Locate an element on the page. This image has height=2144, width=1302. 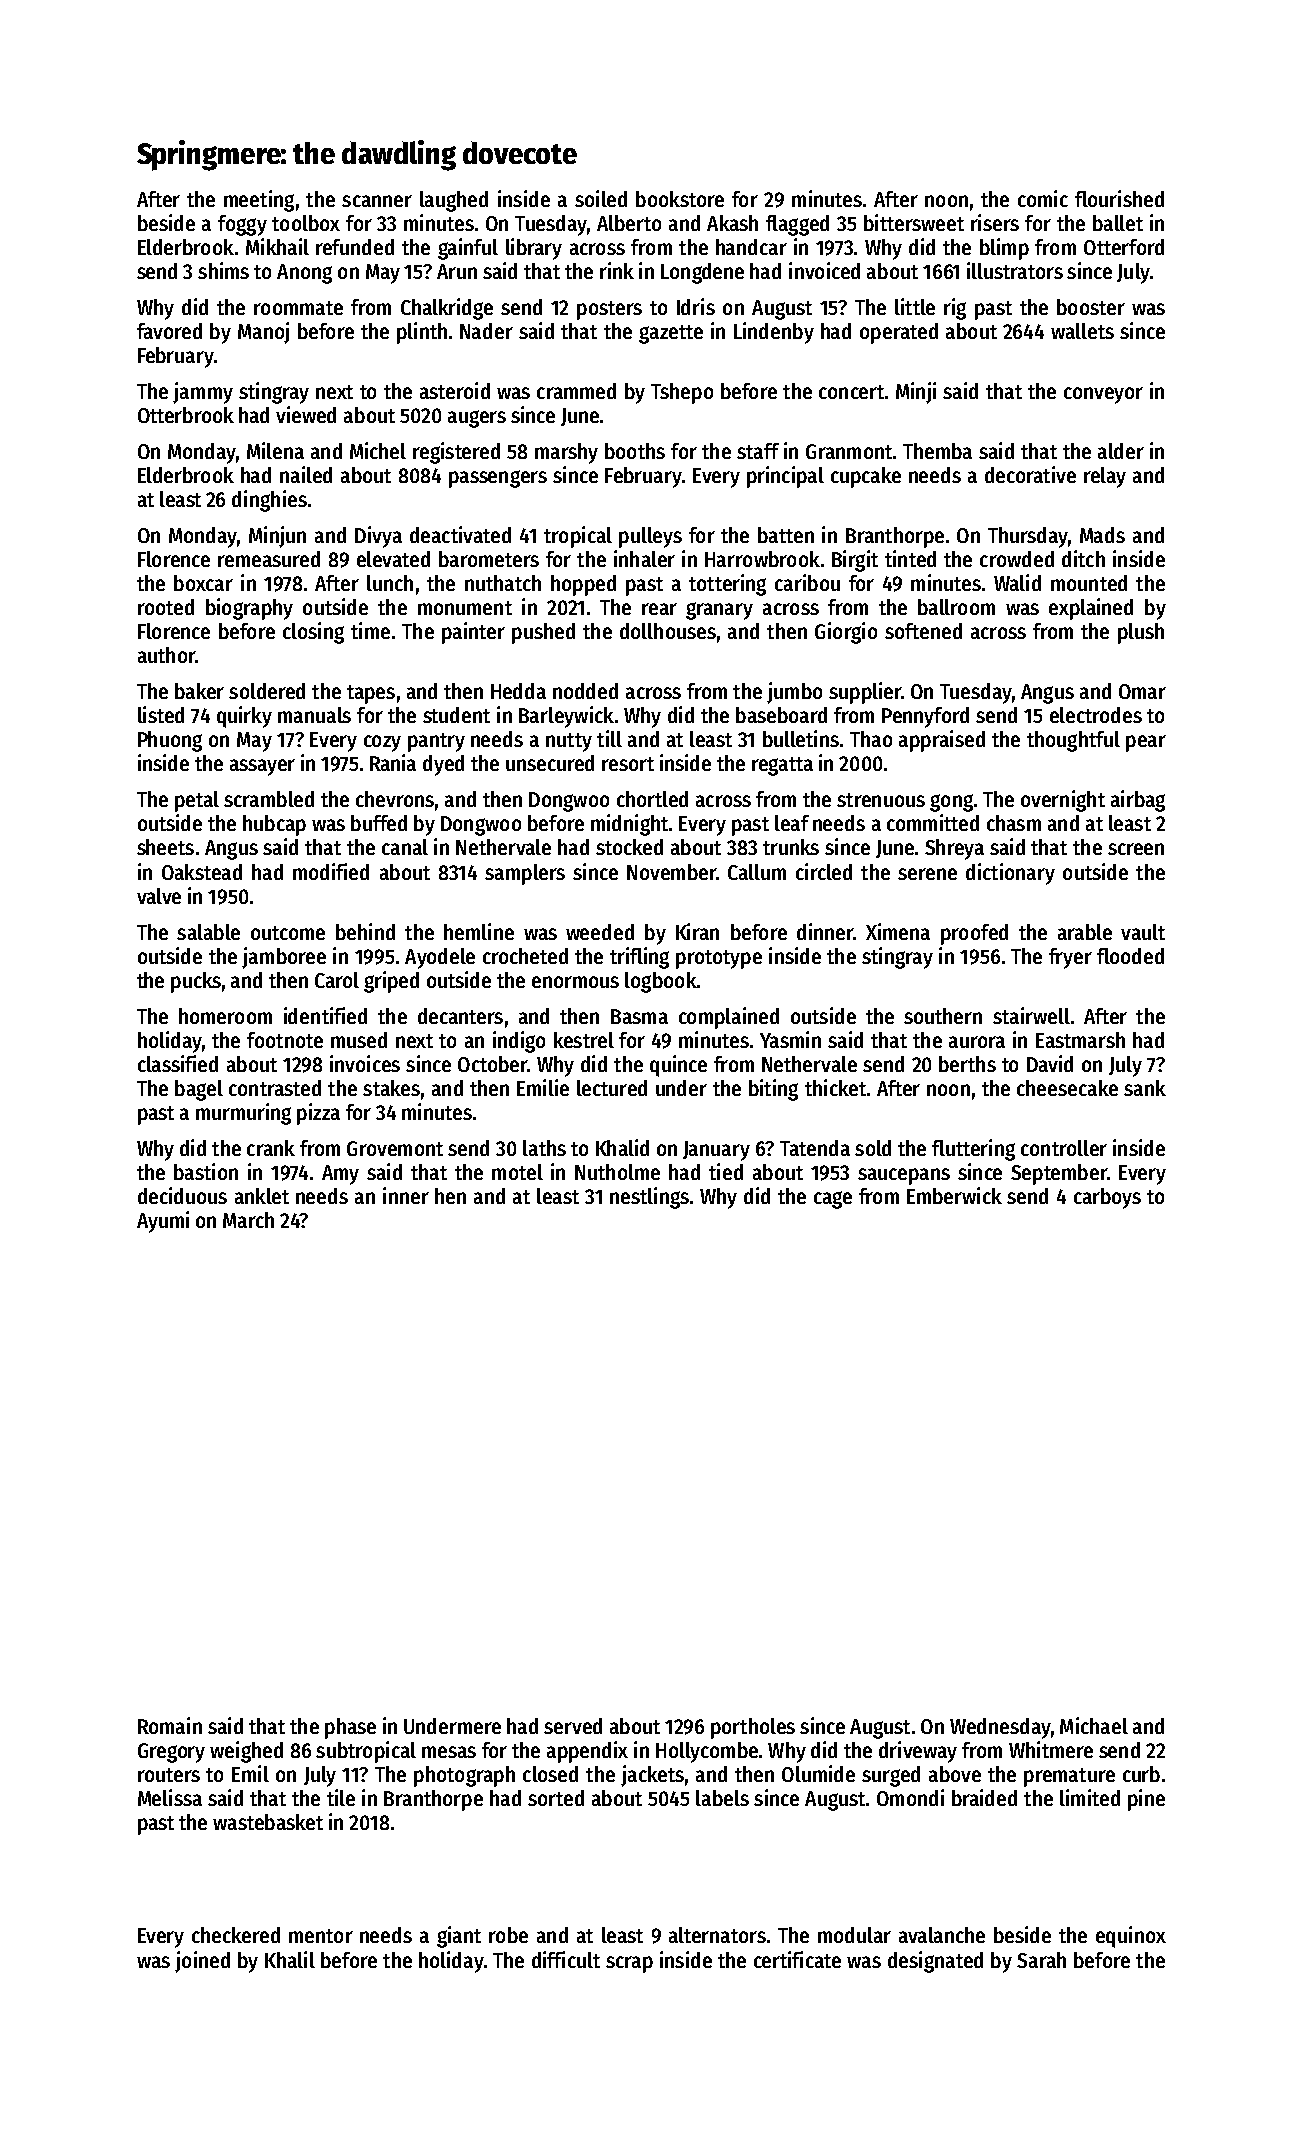
refunded is located at coordinates (355, 247).
